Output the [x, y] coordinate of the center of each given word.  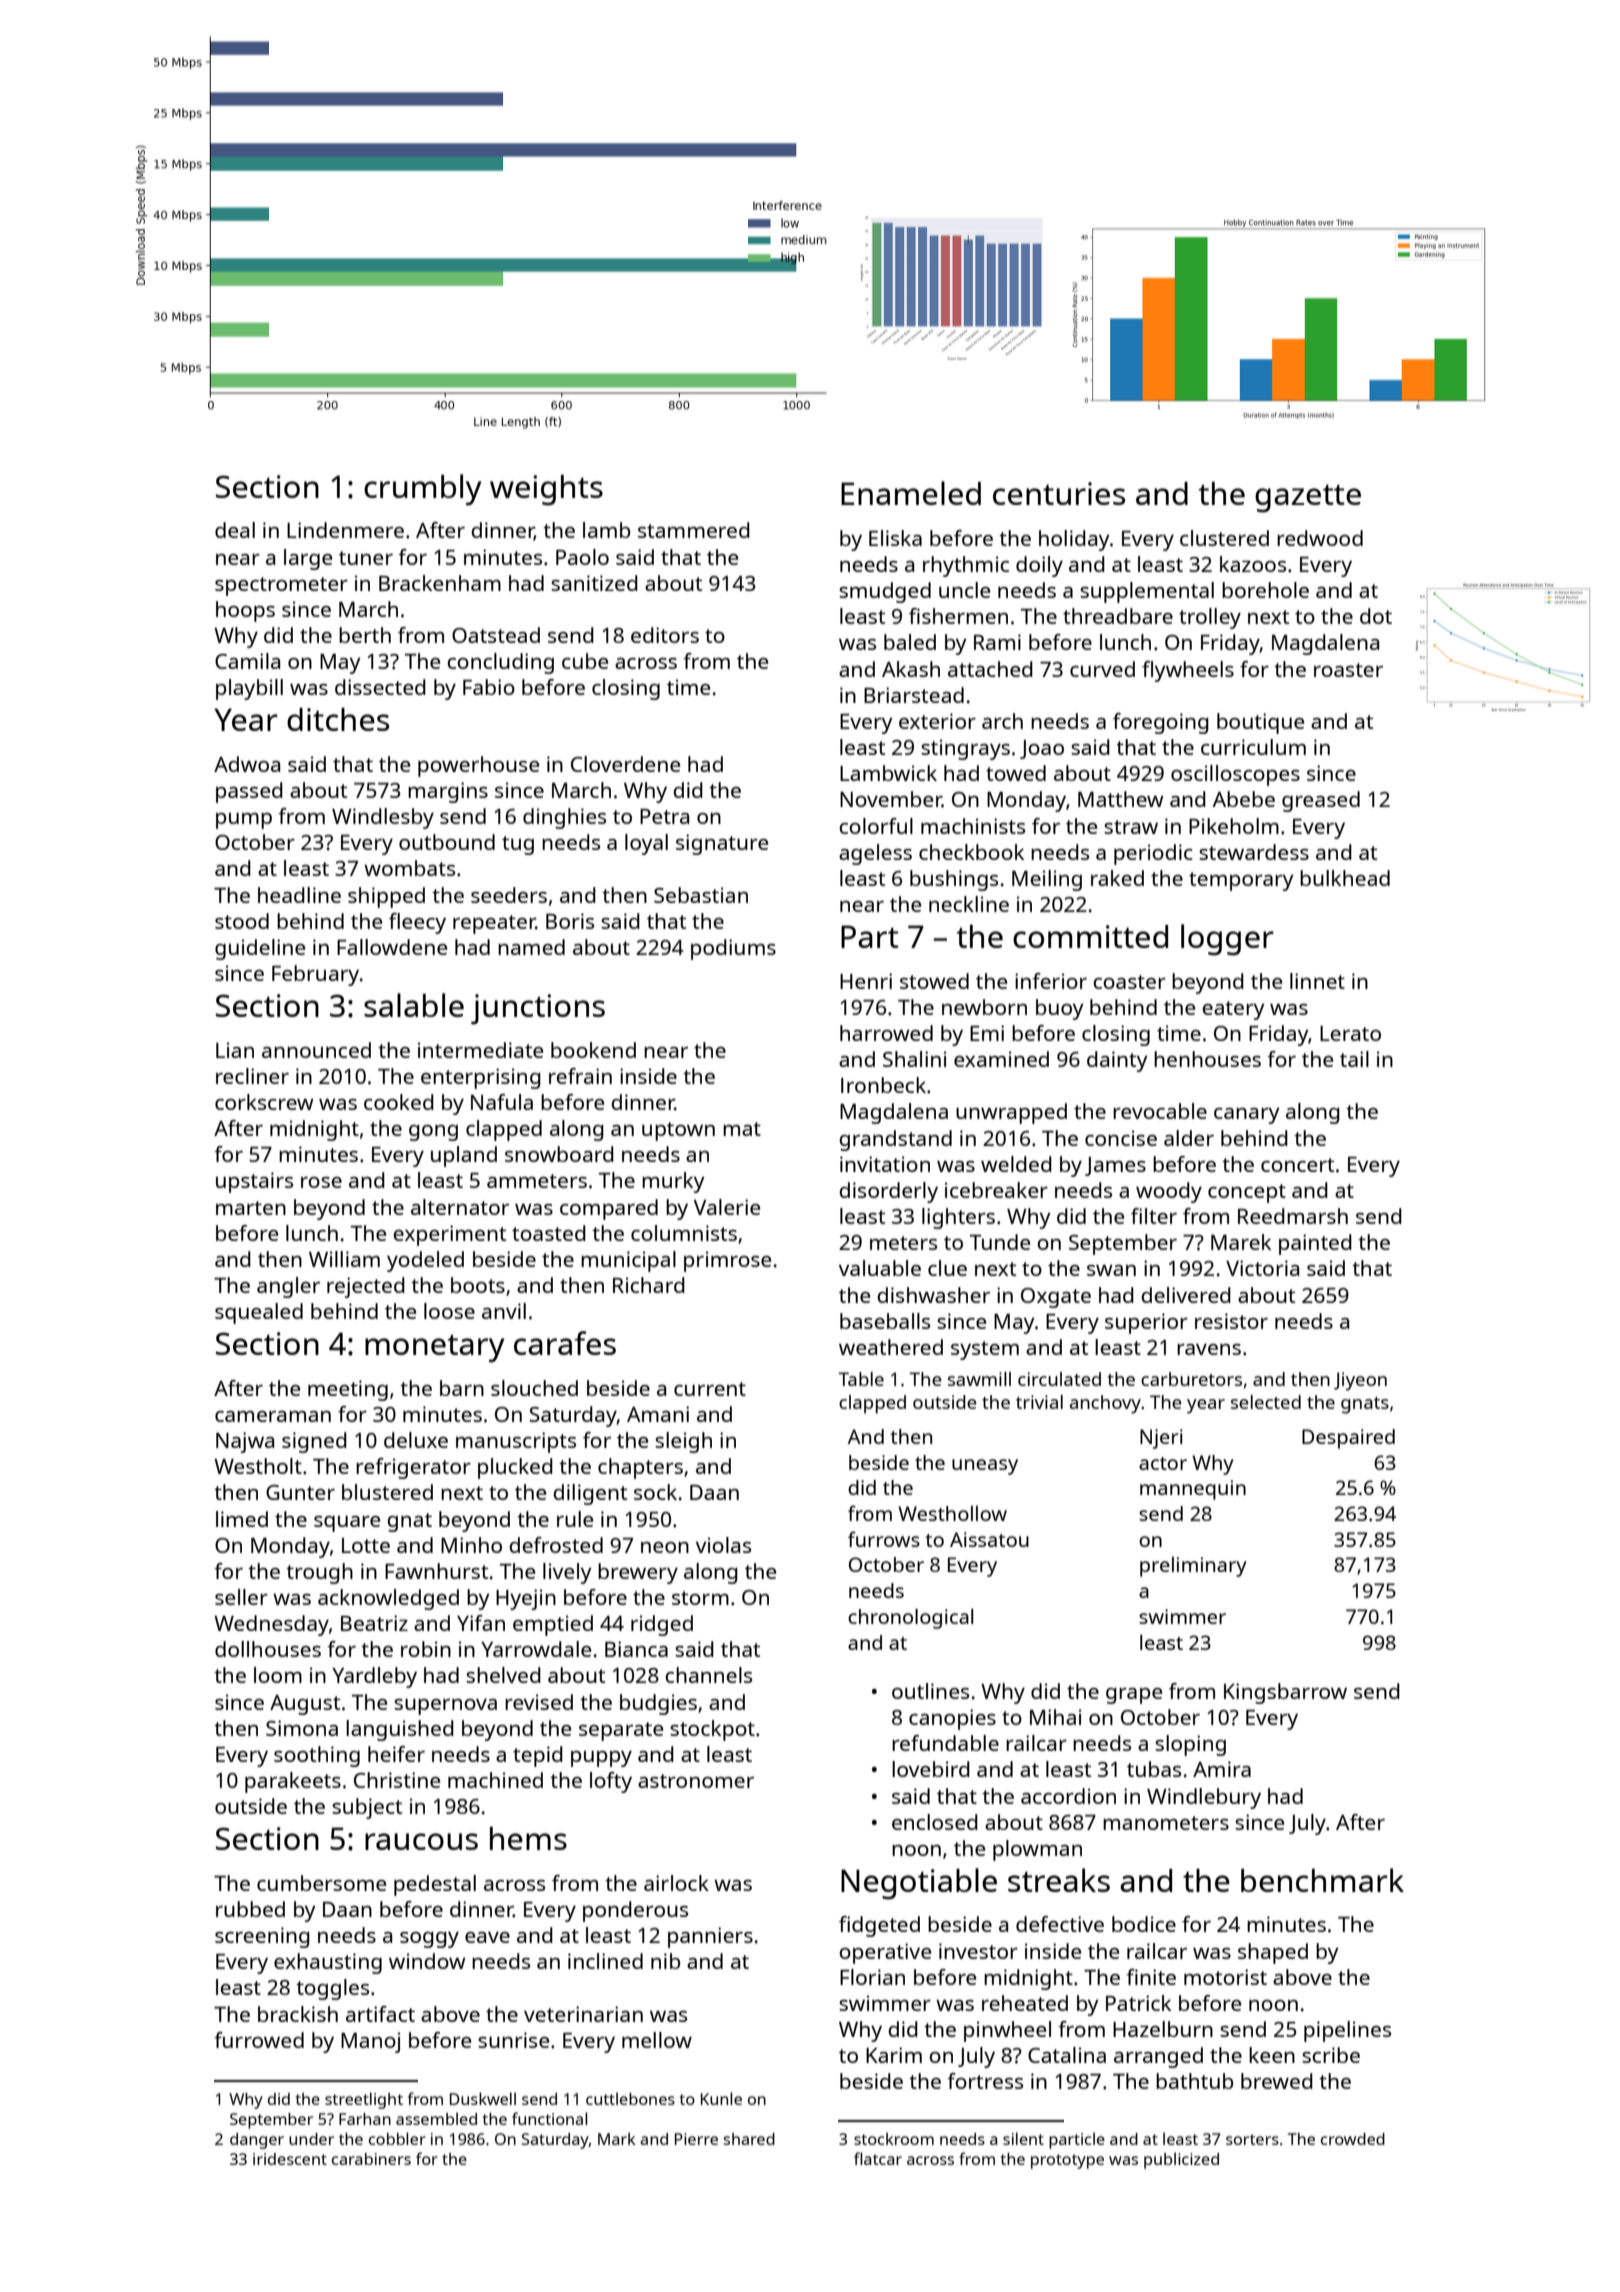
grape [1134, 1696]
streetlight [364, 2100]
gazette [1308, 498]
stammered [694, 530]
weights [546, 490]
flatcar [878, 2158]
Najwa [245, 1442]
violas [723, 1545]
